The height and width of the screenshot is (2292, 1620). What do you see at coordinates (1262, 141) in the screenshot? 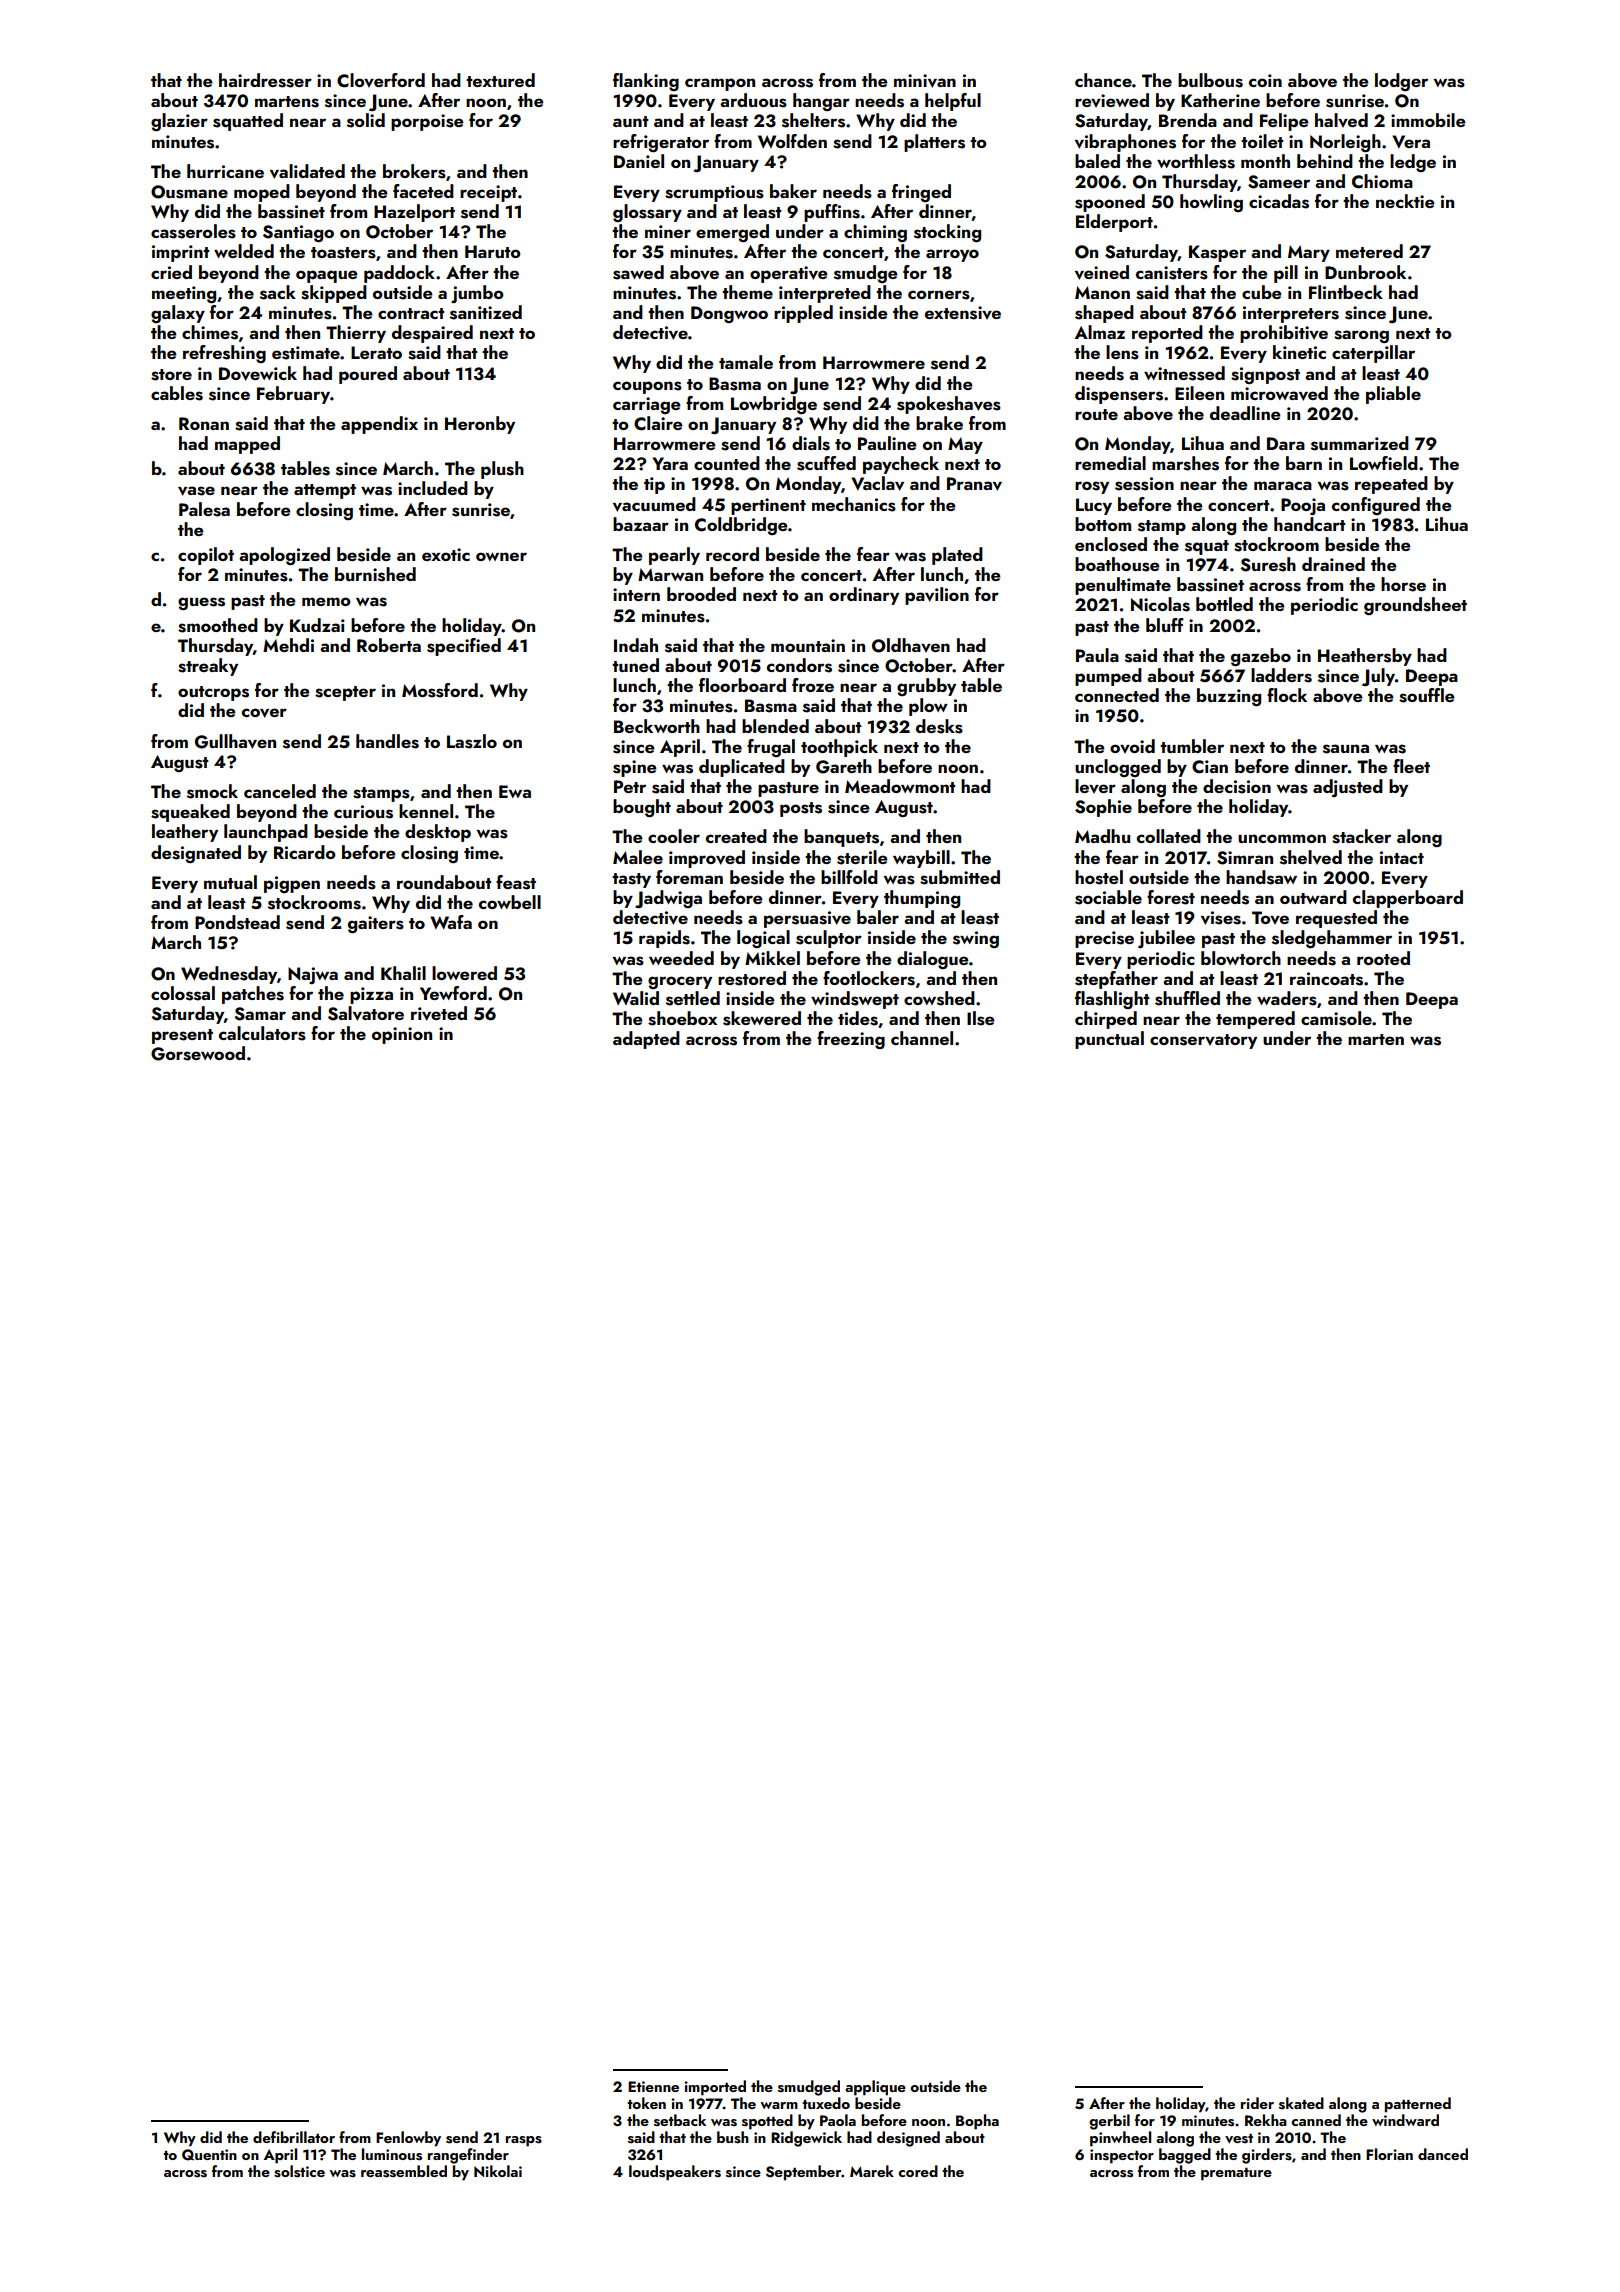
I see `toilet` at bounding box center [1262, 141].
